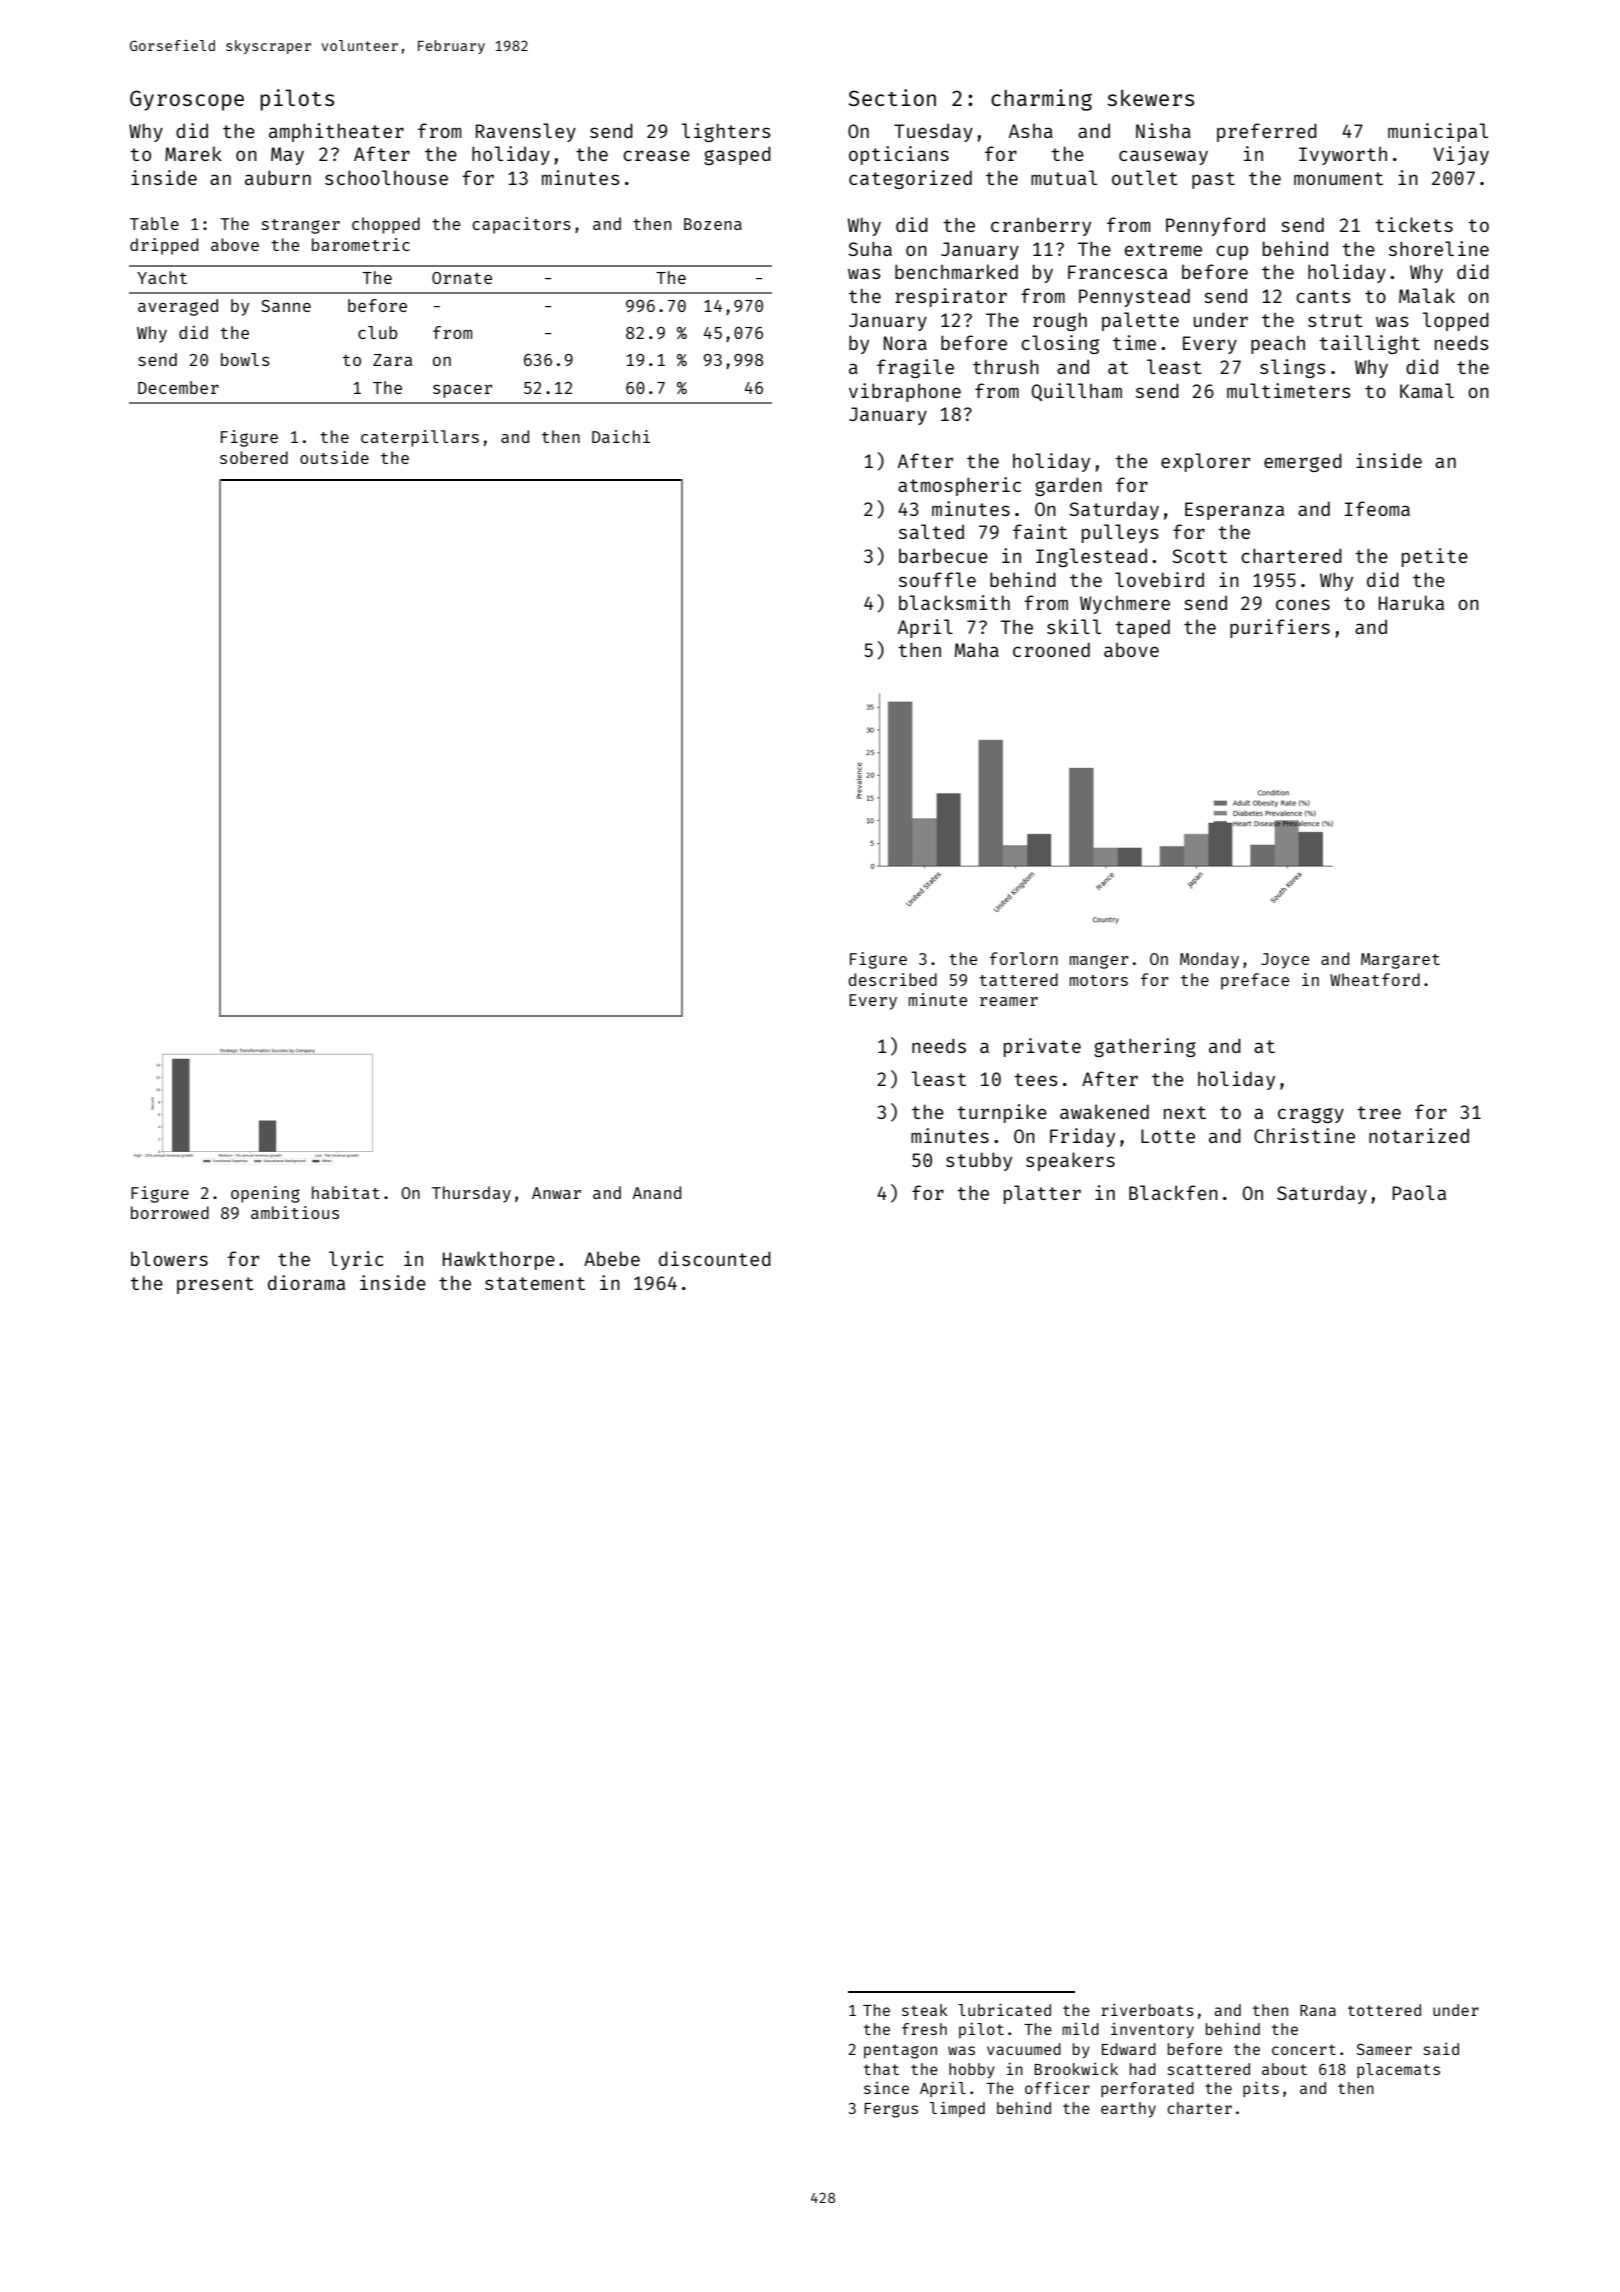  Describe the element at coordinates (891, 2110) in the screenshot. I see `Fergus` at that location.
